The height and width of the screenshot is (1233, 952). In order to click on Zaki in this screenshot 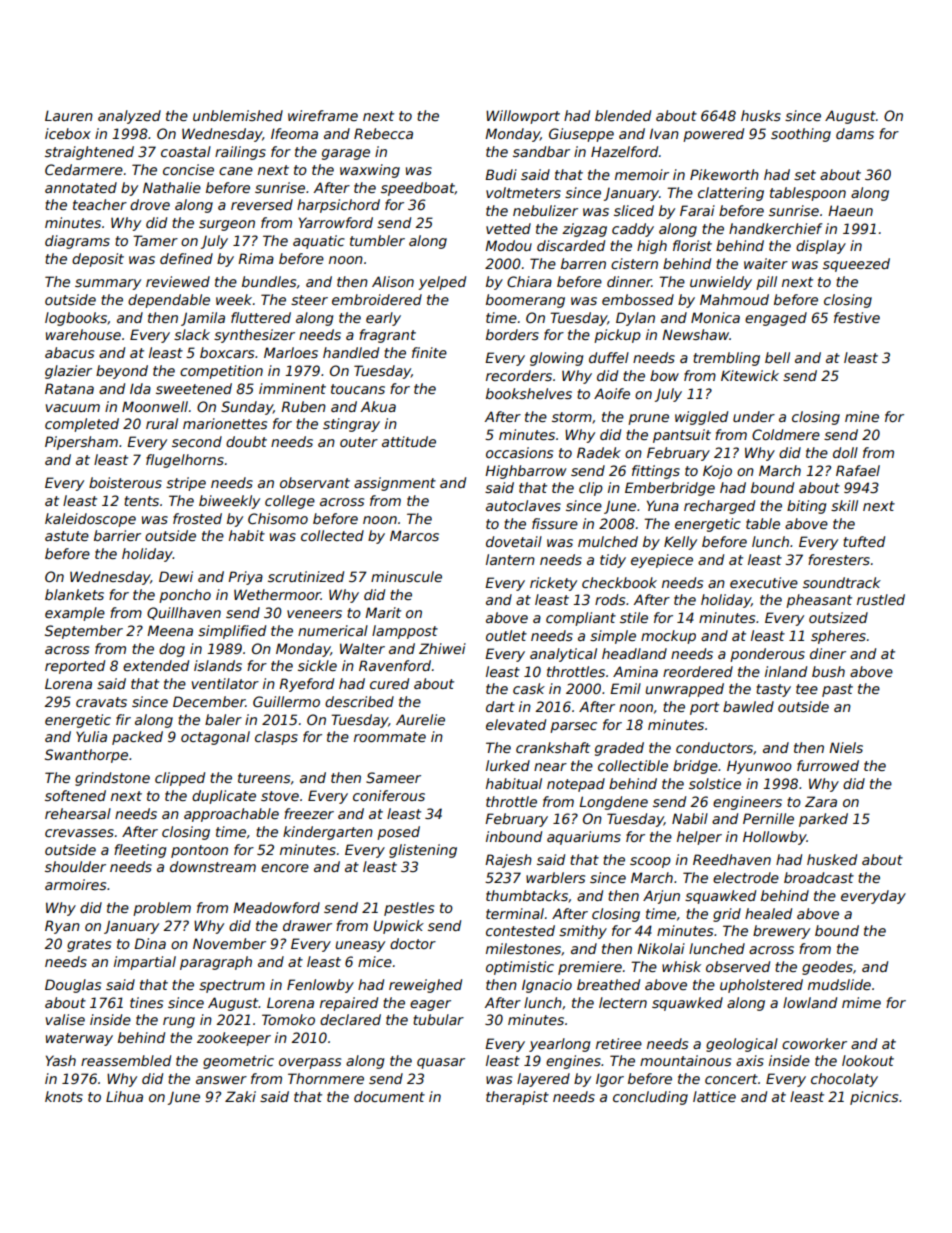, I will do `click(240, 1096)`.
